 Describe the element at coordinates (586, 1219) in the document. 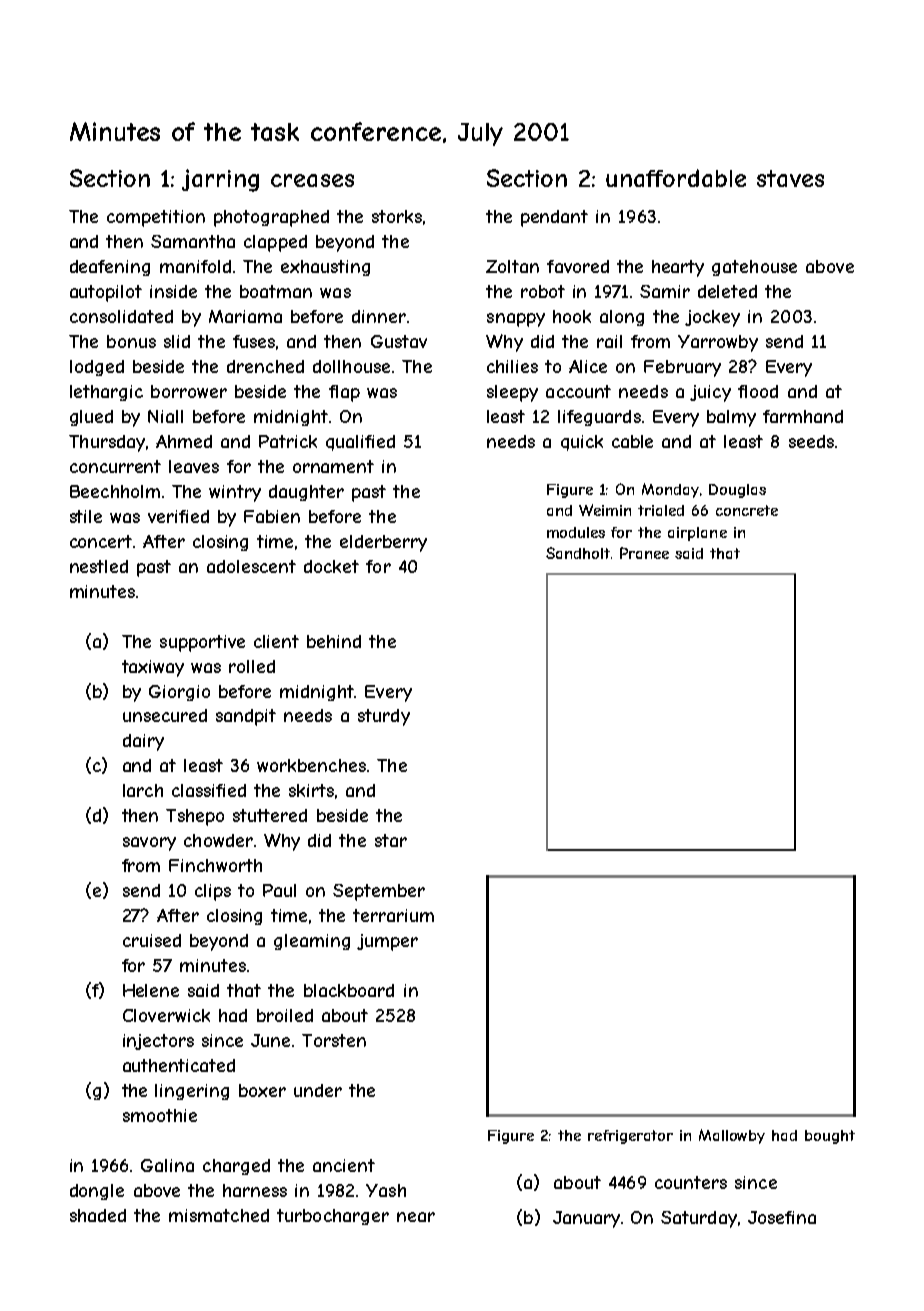

I see `January` at that location.
